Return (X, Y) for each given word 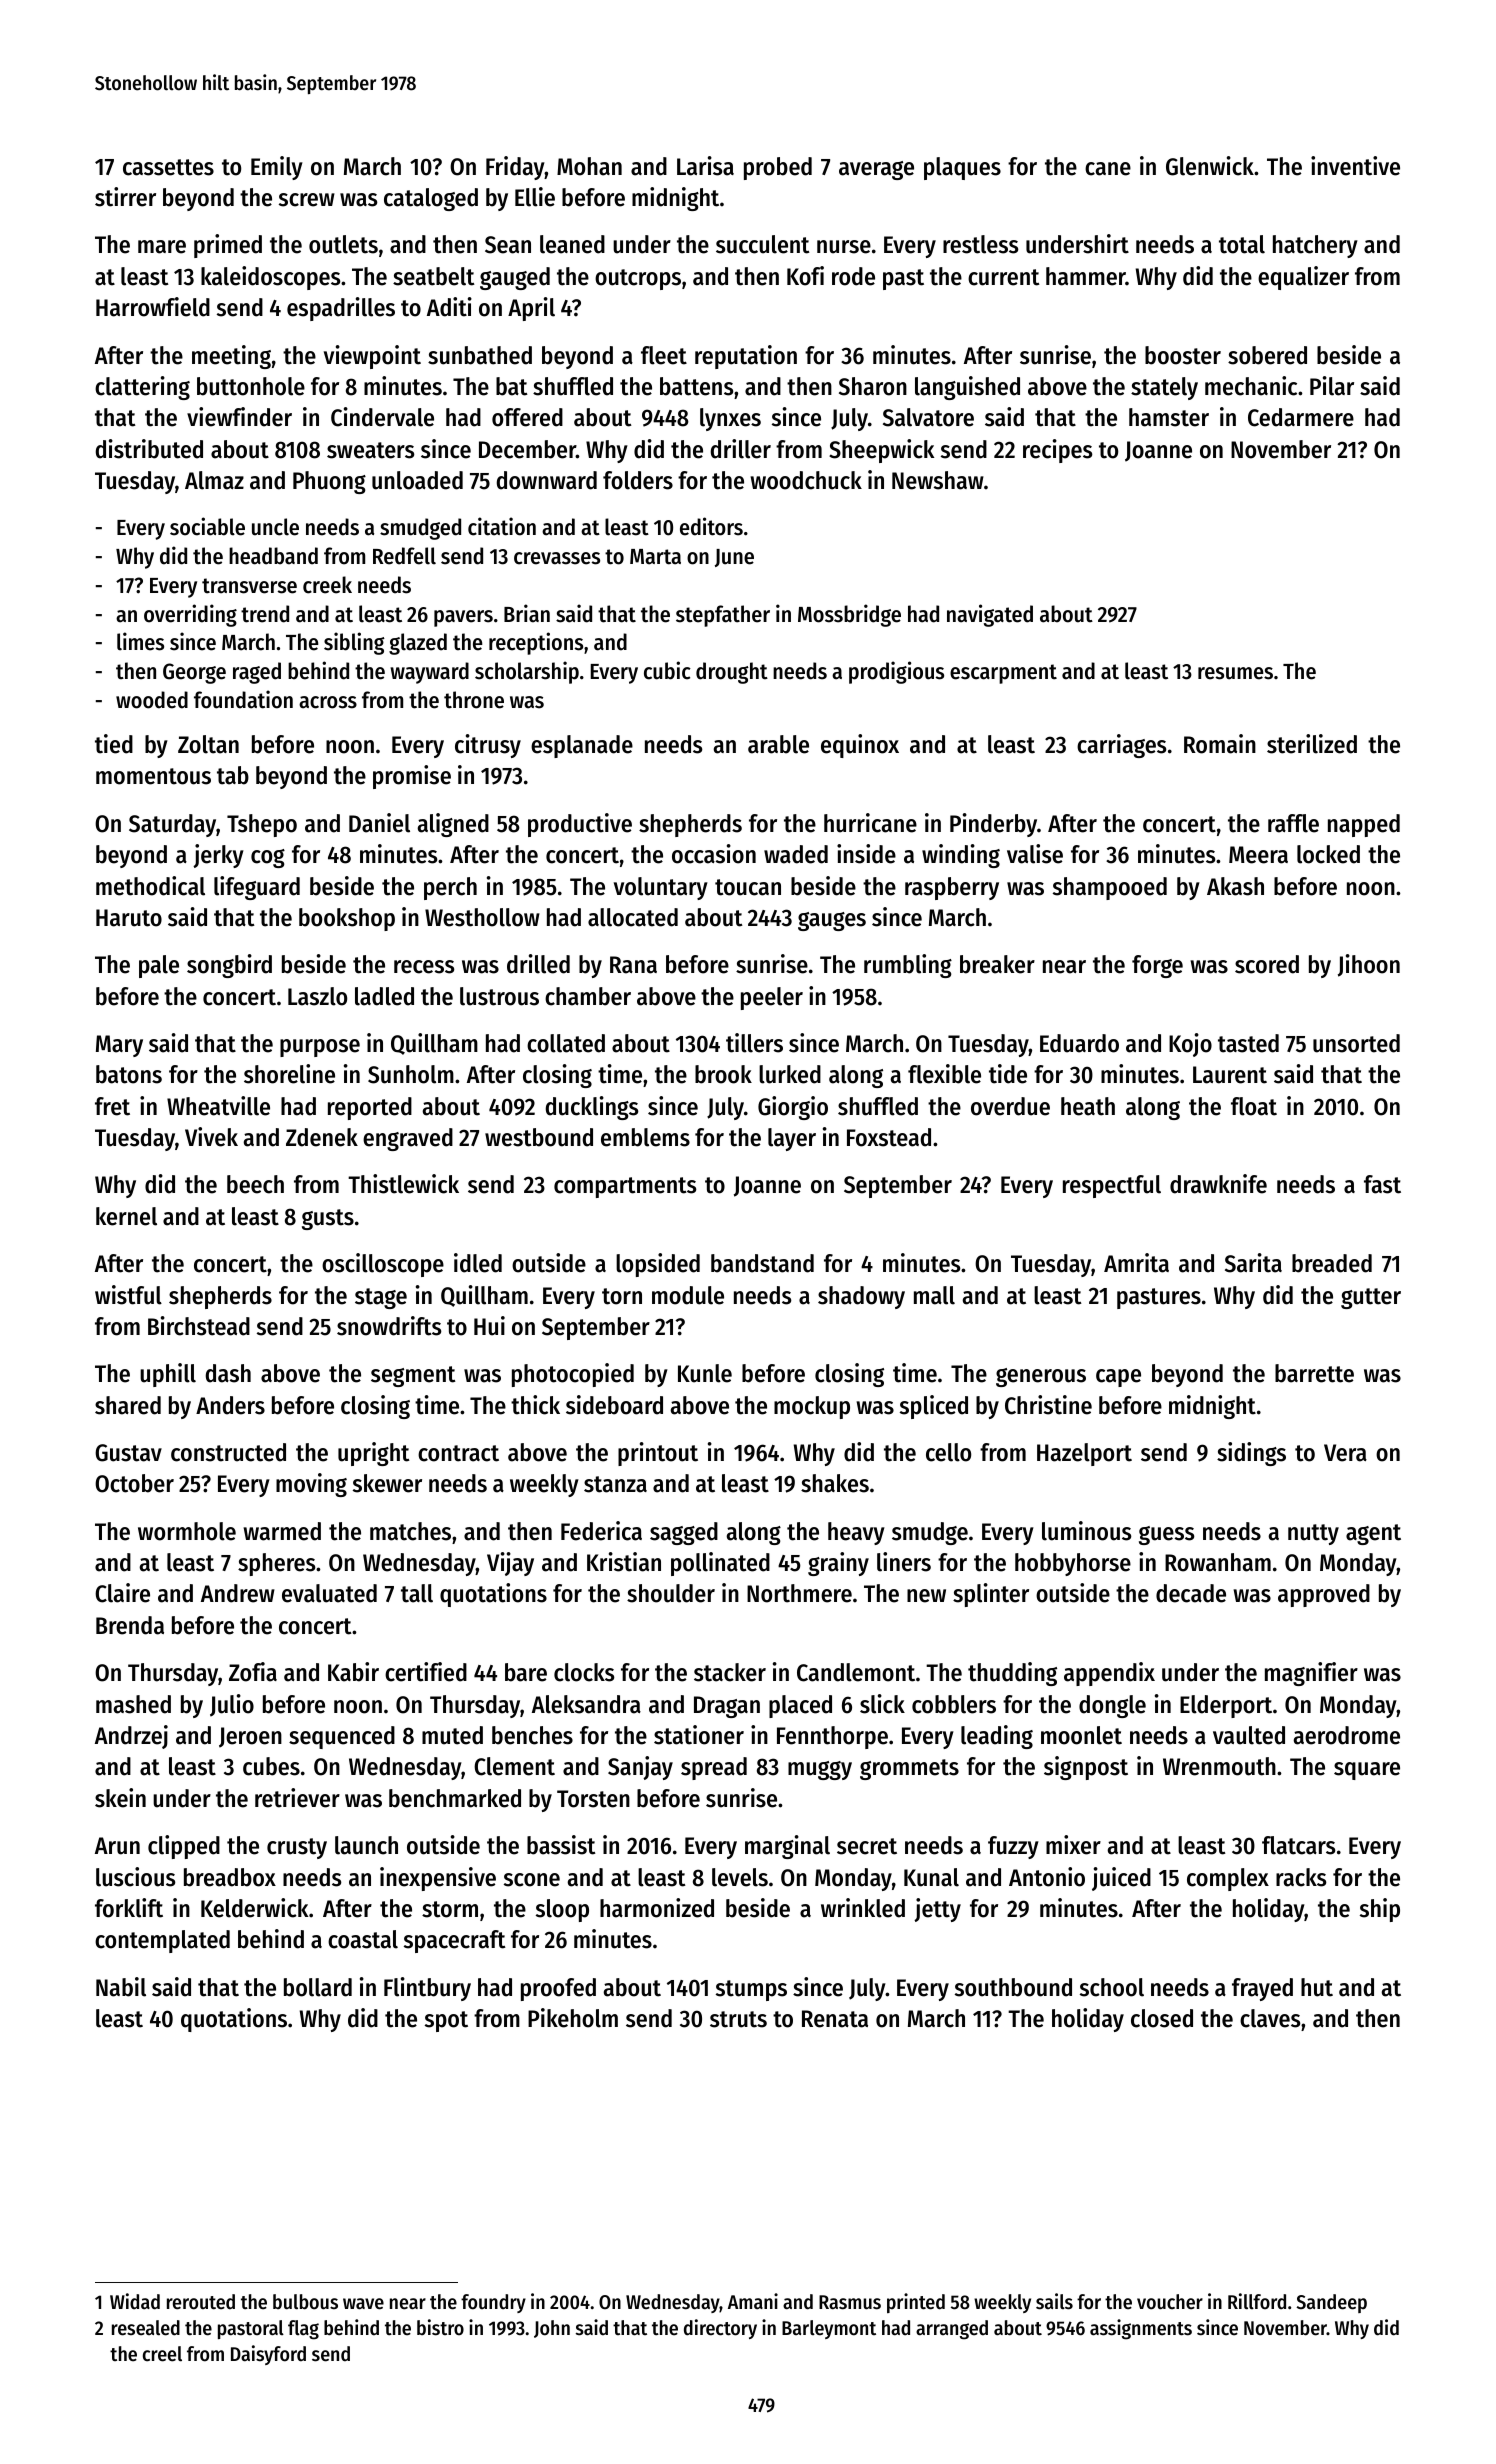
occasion (714, 854)
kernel (126, 1216)
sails (1054, 2301)
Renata (835, 2019)
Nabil (121, 1987)
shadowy (861, 1297)
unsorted (1356, 1043)
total (1242, 244)
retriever (297, 1798)
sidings (1251, 1454)
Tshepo (262, 825)
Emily (277, 168)
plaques (962, 168)
